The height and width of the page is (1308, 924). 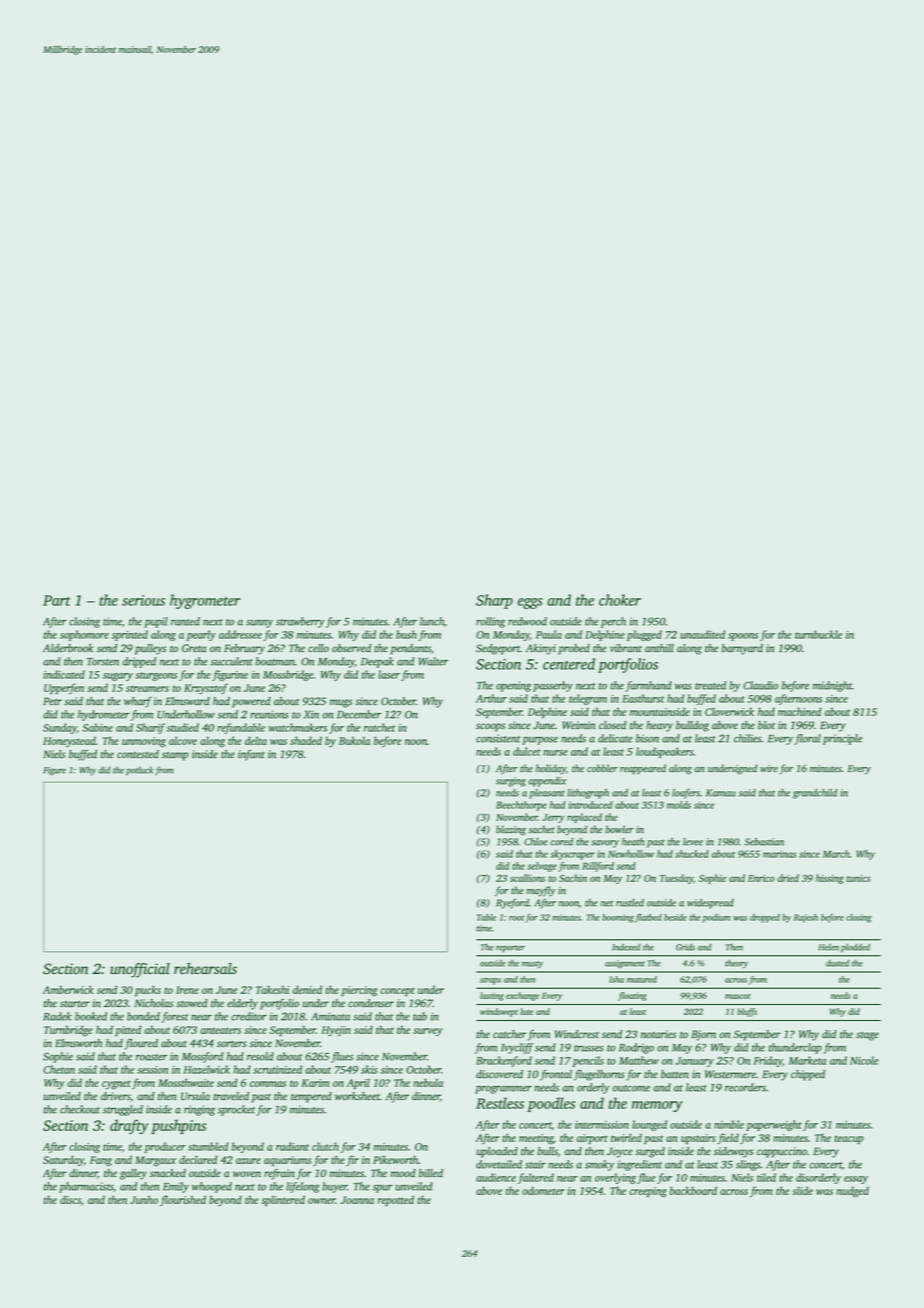 What do you see at coordinates (57, 600) in the page?
I see `Part` at bounding box center [57, 600].
